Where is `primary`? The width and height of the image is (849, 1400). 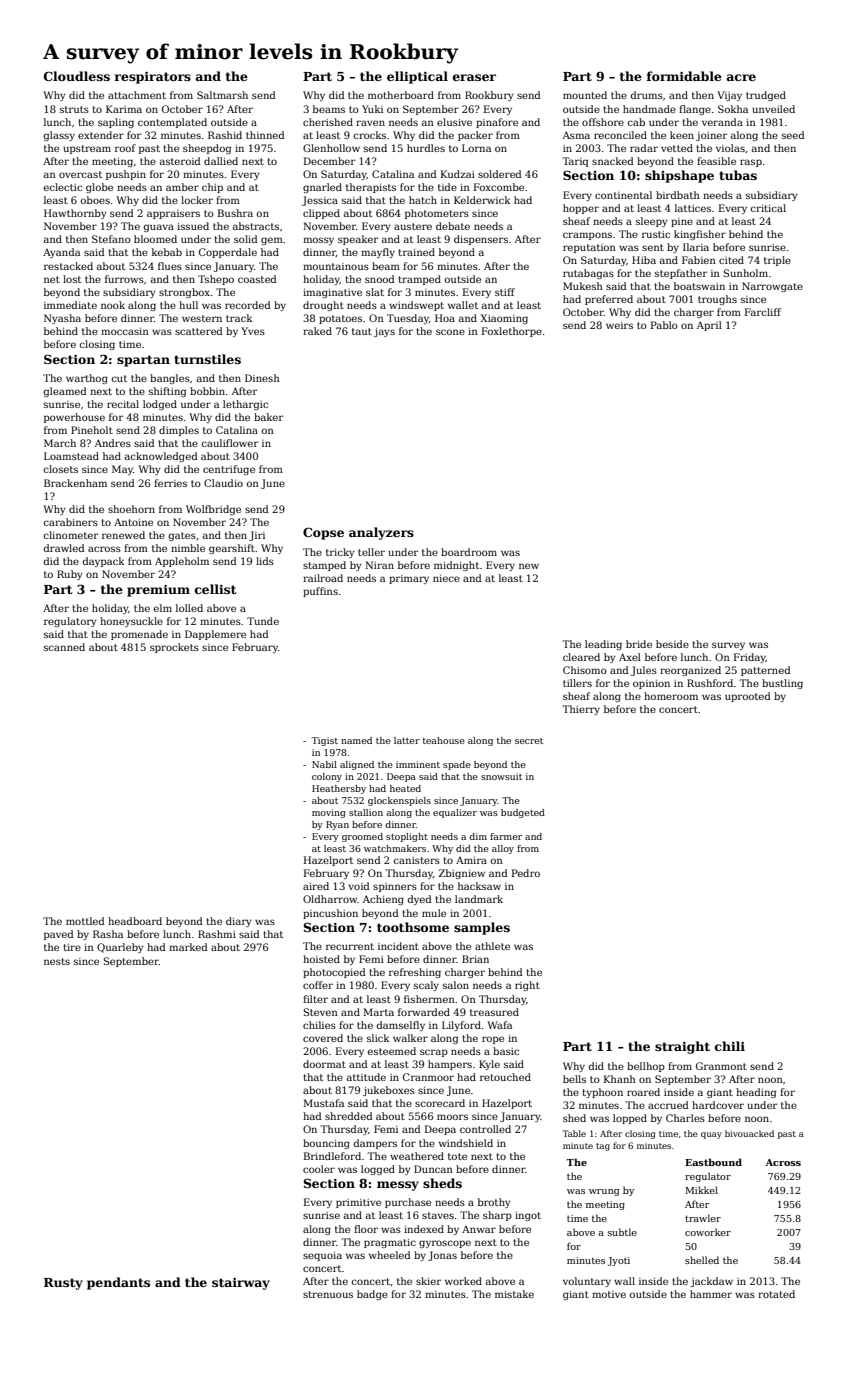 primary is located at coordinates (409, 579).
